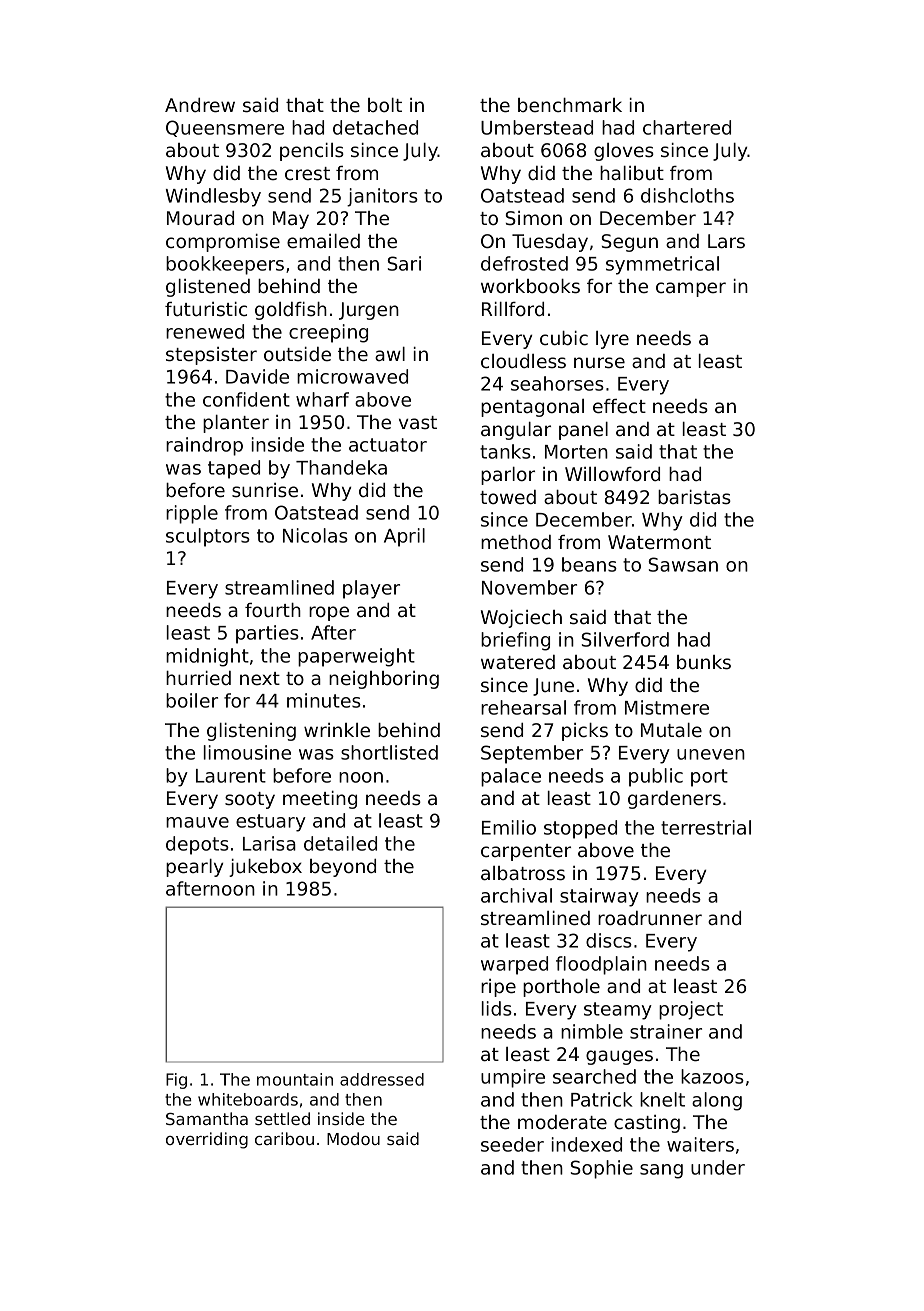 The image size is (924, 1311). What do you see at coordinates (295, 1079) in the page?
I see `mountain` at bounding box center [295, 1079].
